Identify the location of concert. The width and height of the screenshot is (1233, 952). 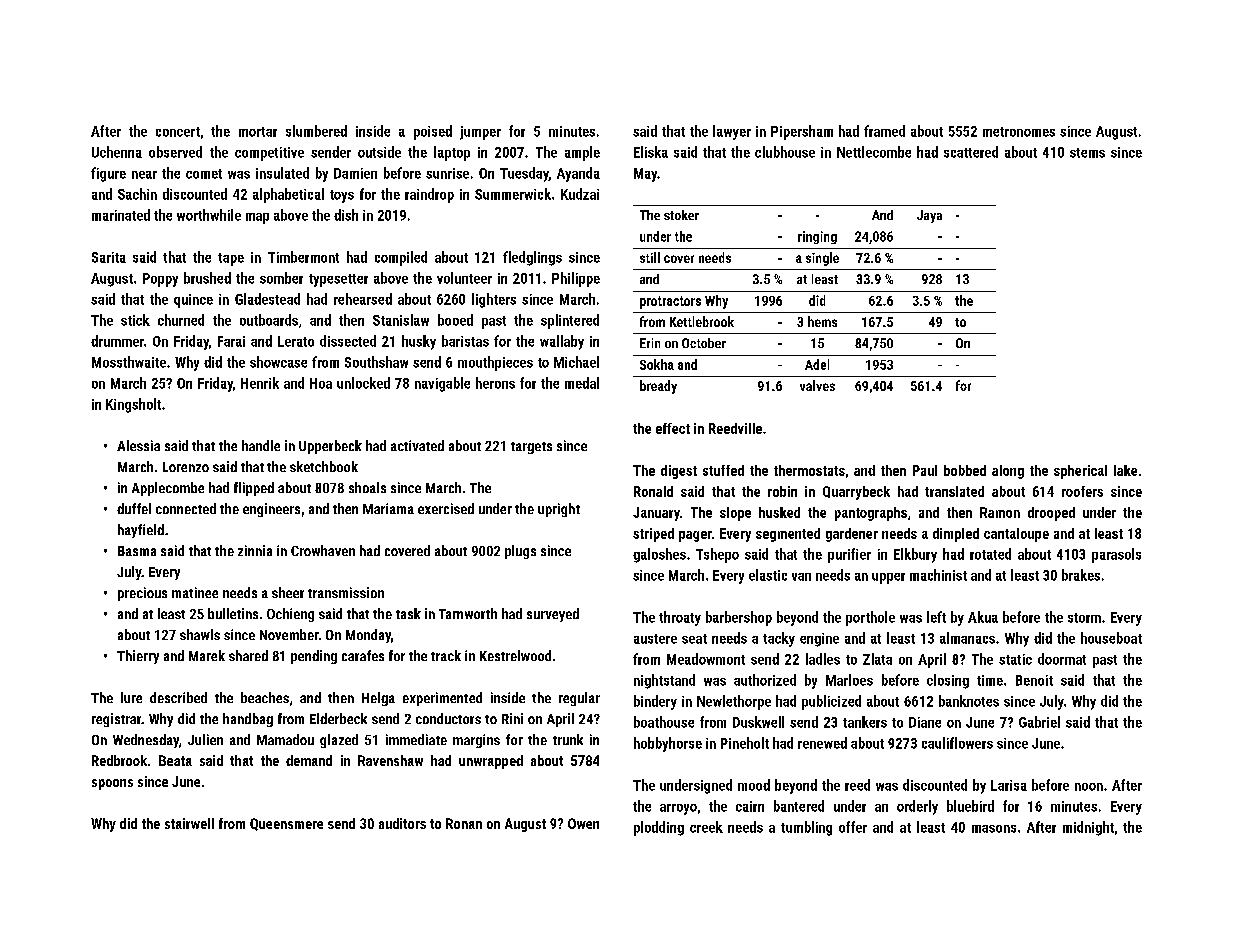
(178, 132).
